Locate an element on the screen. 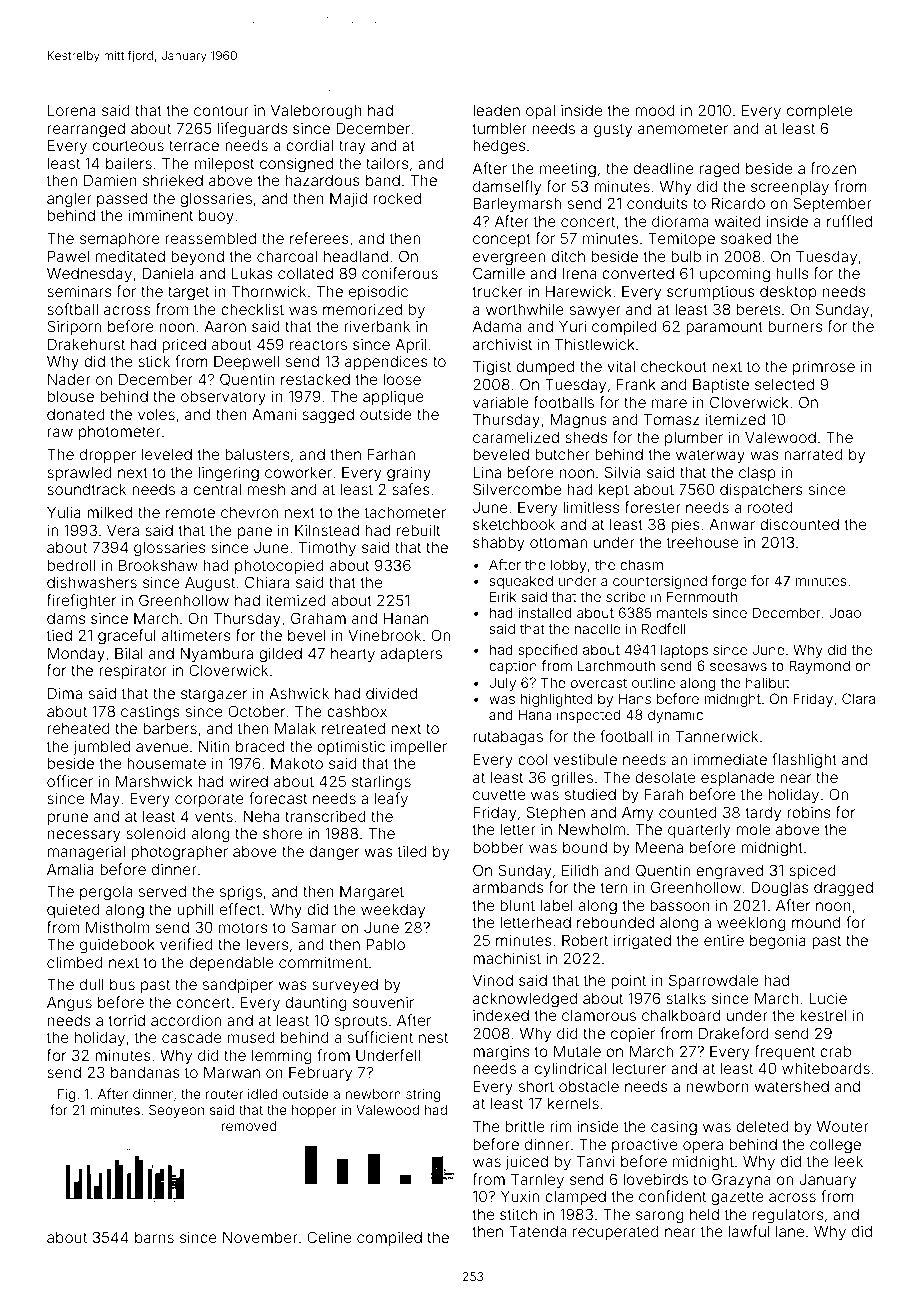 The height and width of the screenshot is (1308, 924). nest is located at coordinates (433, 1037).
